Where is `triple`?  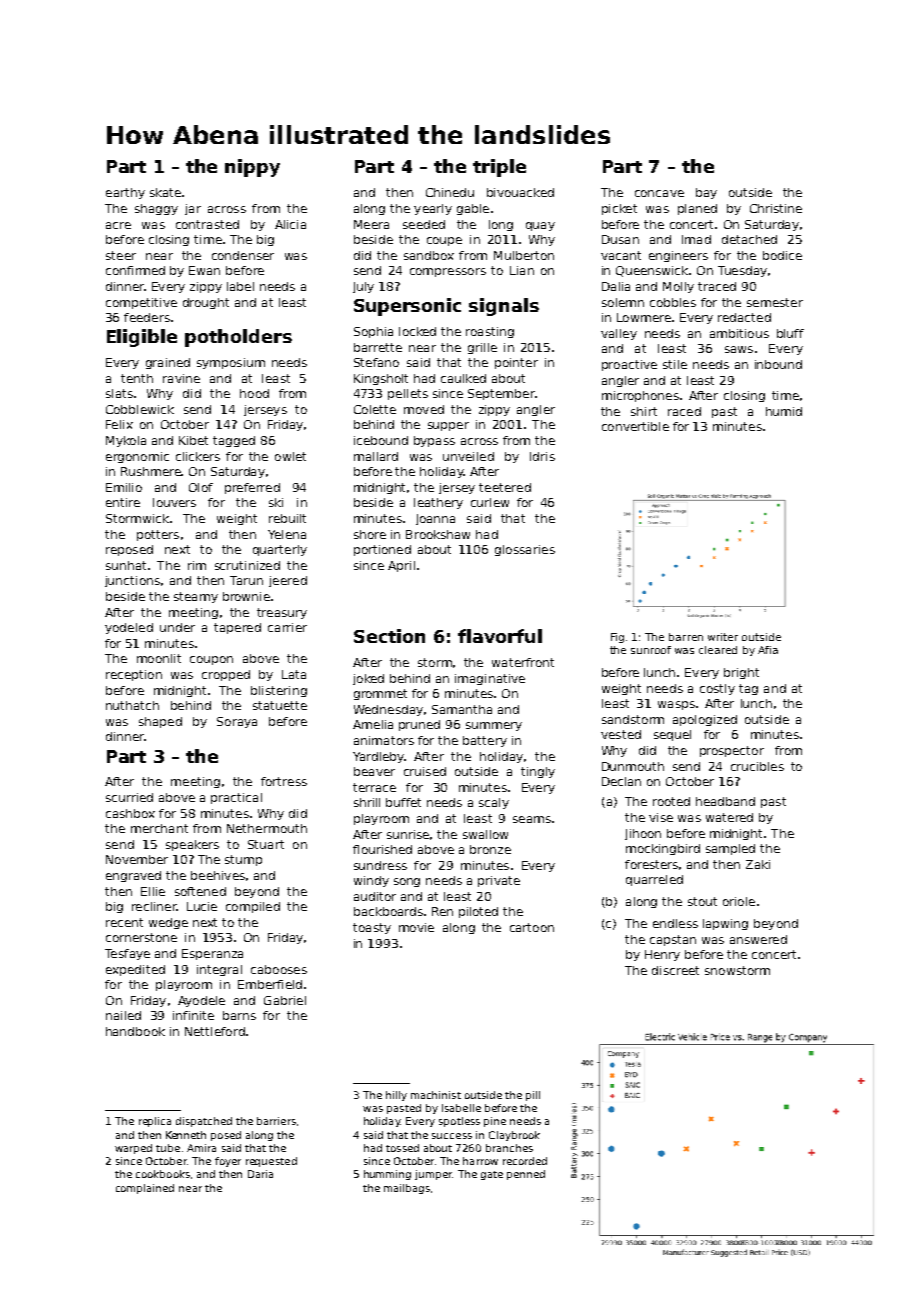
triple is located at coordinates (499, 168).
